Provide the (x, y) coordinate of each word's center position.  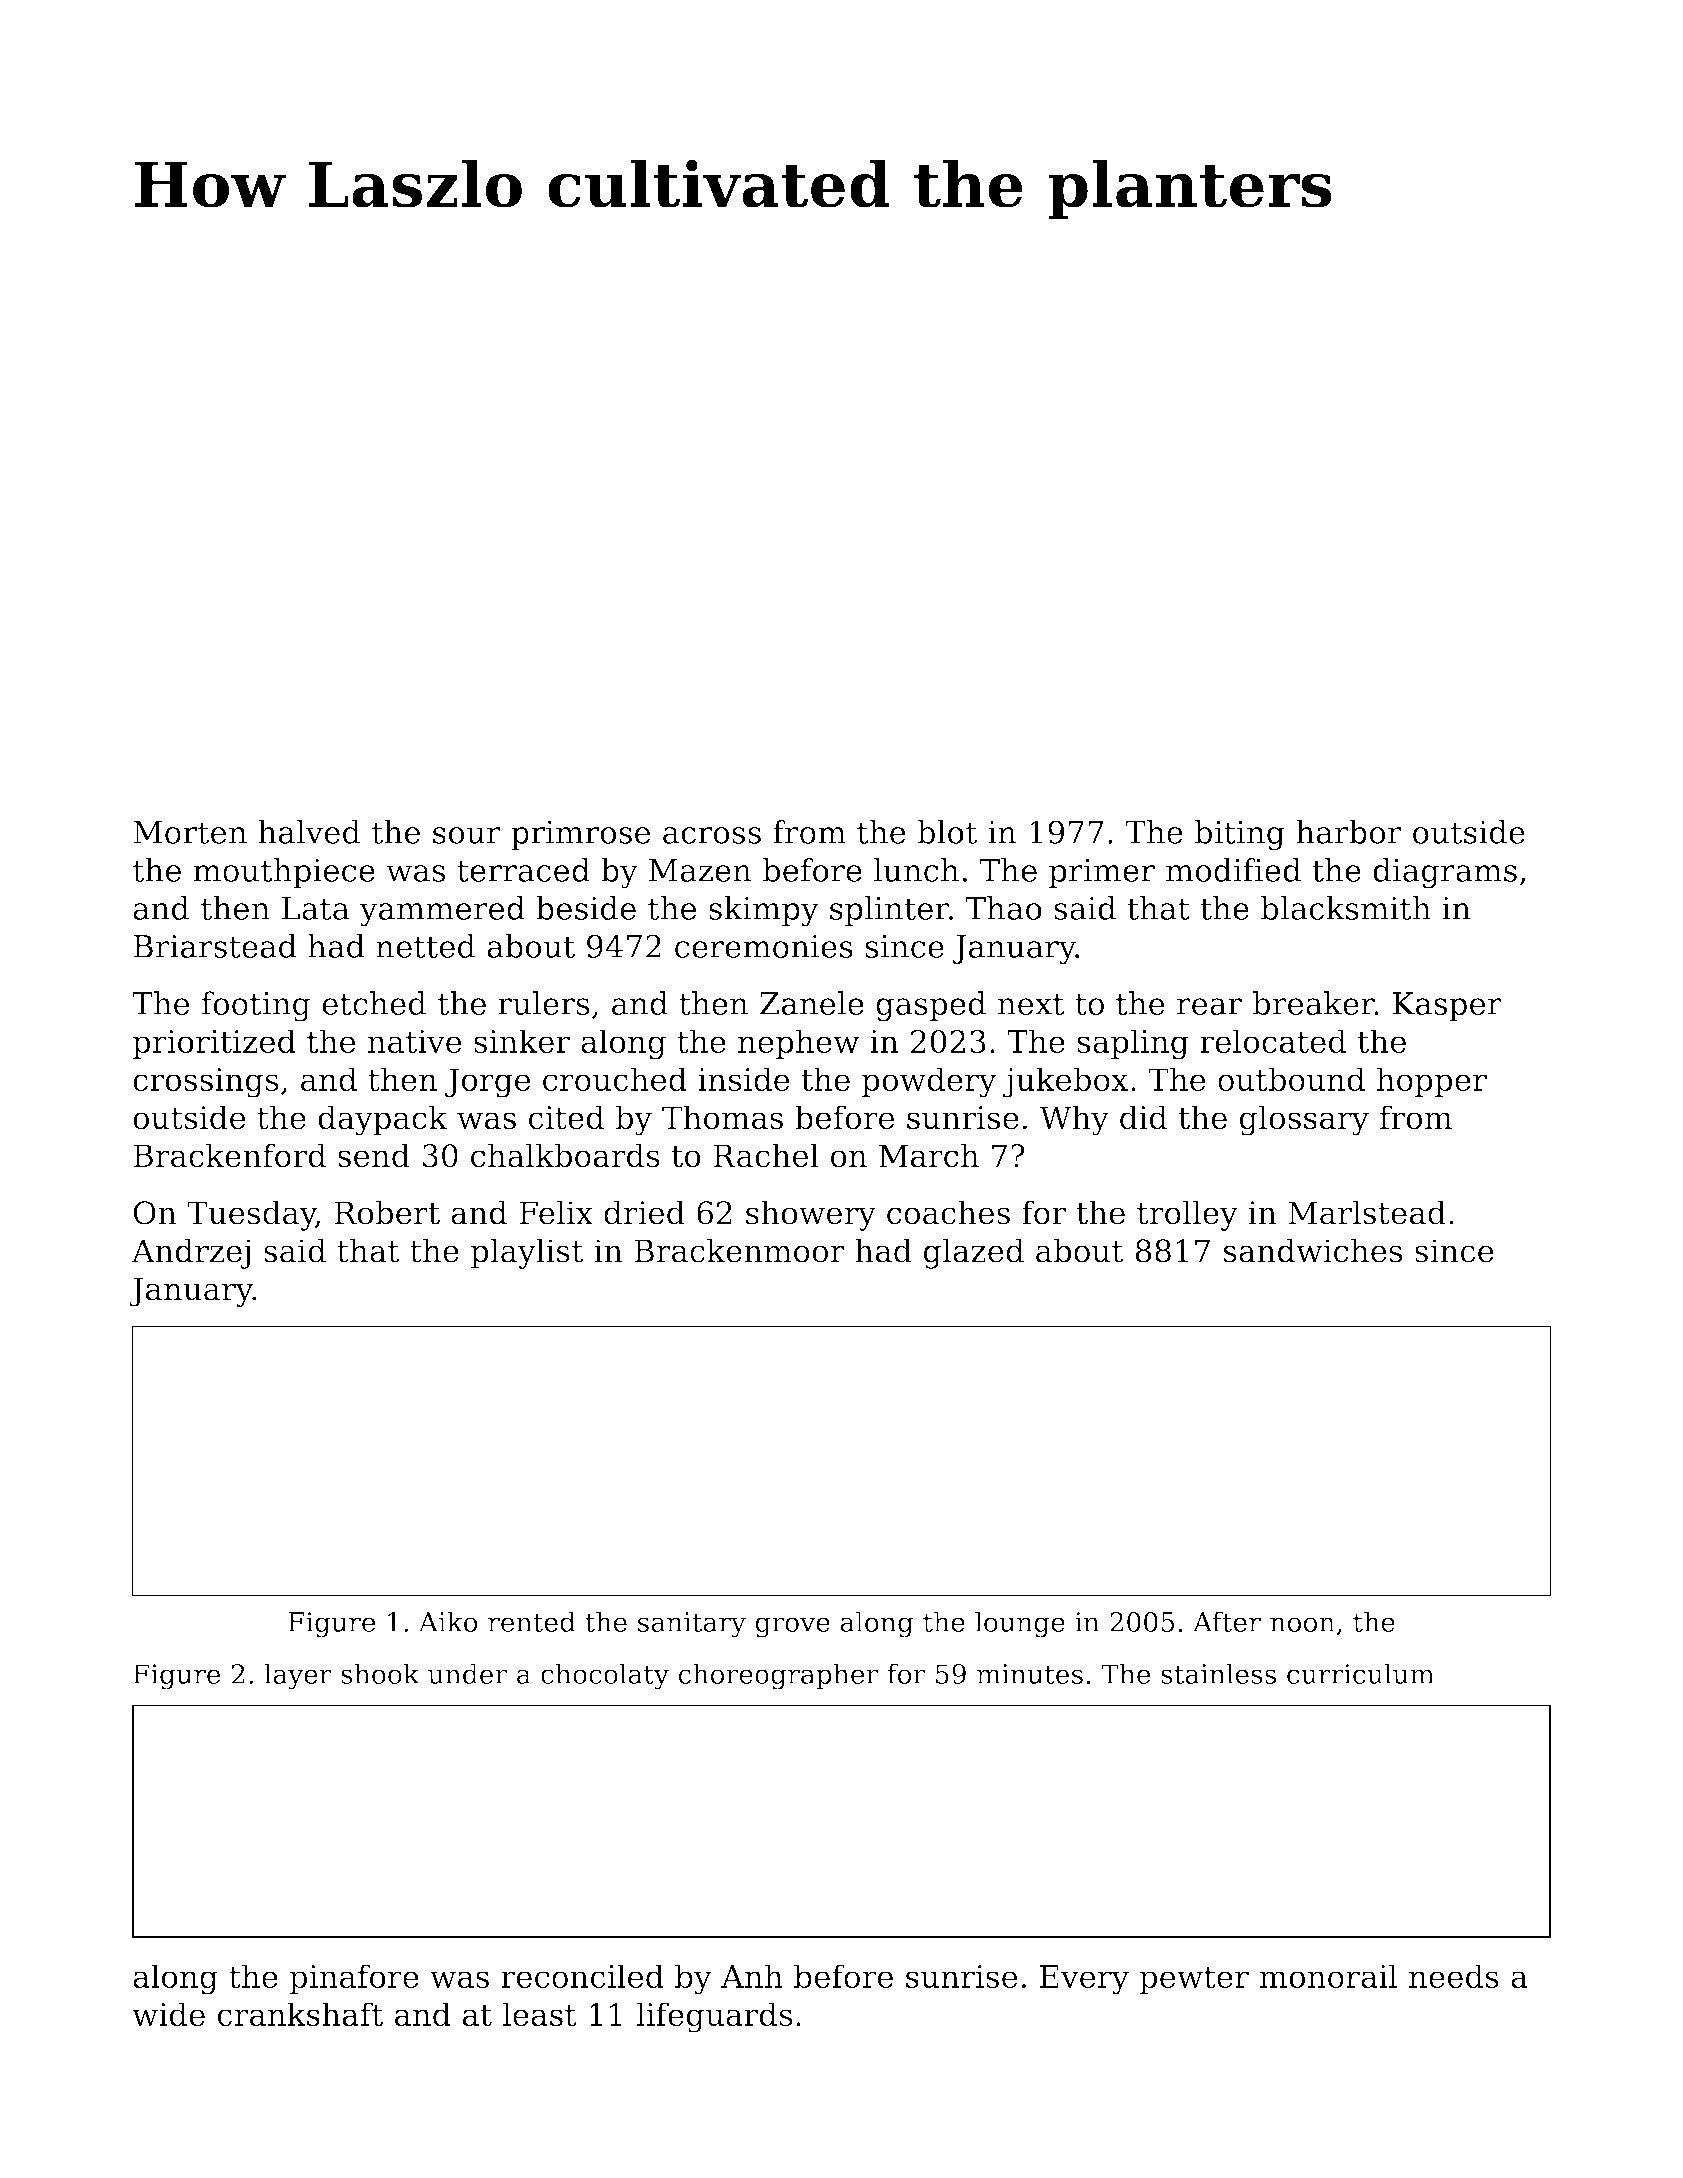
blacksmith (1346, 908)
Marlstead (1367, 1212)
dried (644, 1212)
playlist (527, 1253)
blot (947, 832)
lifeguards (714, 2017)
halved (309, 832)
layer (298, 1676)
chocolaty (605, 1676)
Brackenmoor (739, 1250)
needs (1454, 1976)
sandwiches (1313, 1250)
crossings (206, 1083)
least (540, 2014)
